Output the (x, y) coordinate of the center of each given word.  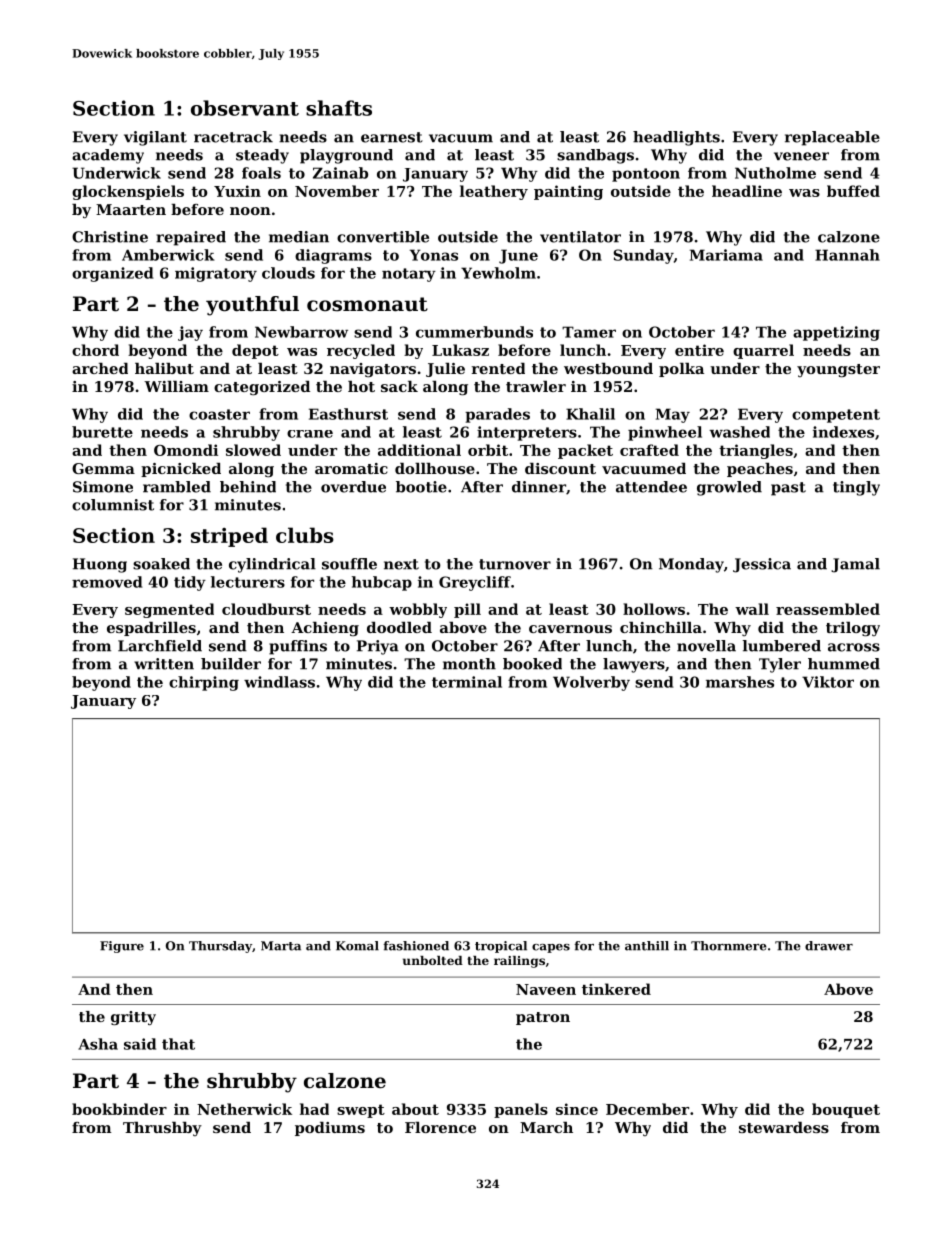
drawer (829, 946)
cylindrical (272, 565)
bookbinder (119, 1109)
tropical (501, 947)
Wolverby (591, 683)
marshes (740, 682)
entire (699, 350)
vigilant (155, 138)
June (518, 256)
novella (706, 646)
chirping (204, 683)
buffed (853, 191)
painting (568, 192)
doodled (399, 627)
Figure (122, 947)
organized (112, 274)
